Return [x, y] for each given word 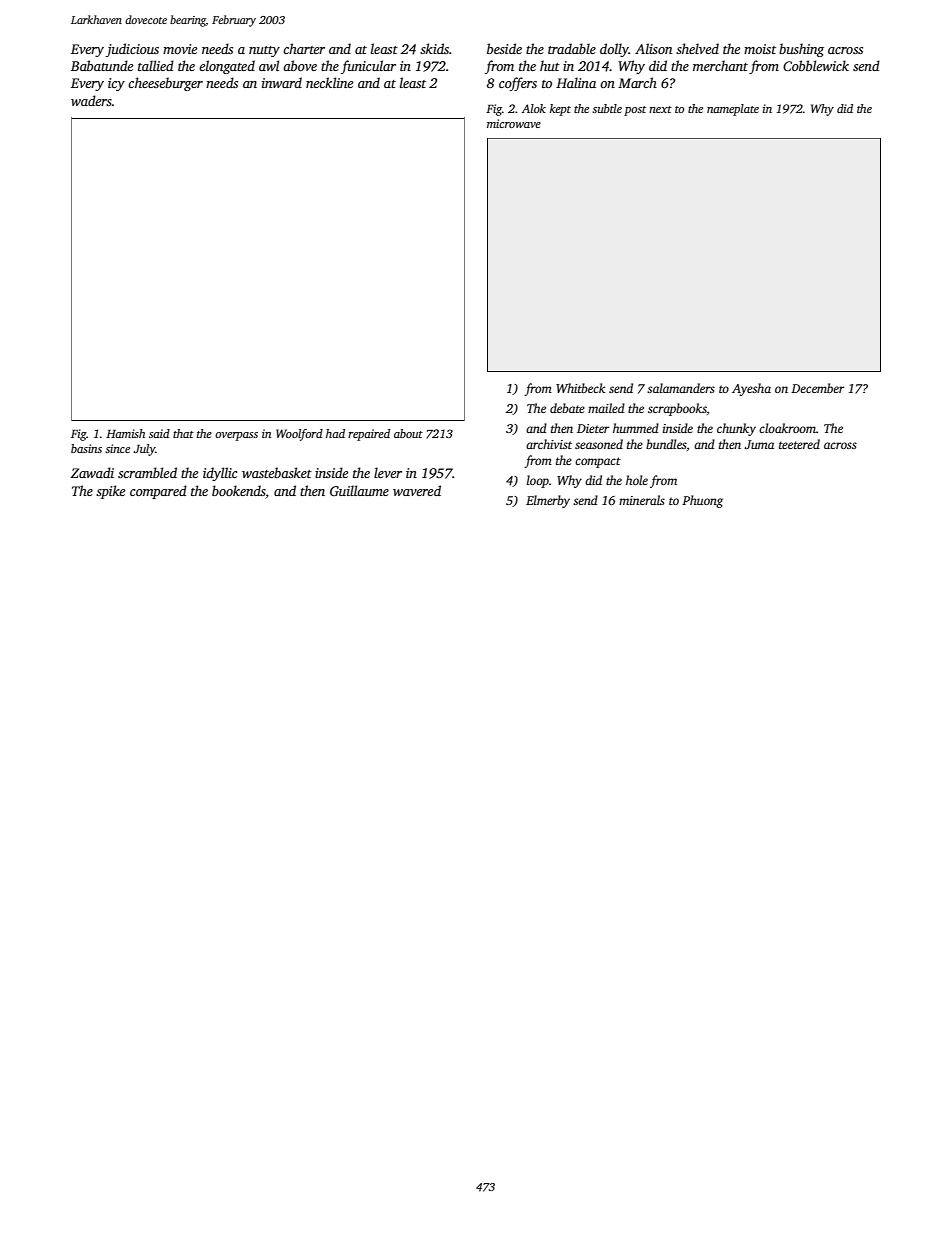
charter [304, 48]
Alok [534, 108]
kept [560, 110]
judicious [132, 50]
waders [91, 100]
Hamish [125, 433]
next [660, 109]
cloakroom [787, 428]
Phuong [702, 501]
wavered [417, 490]
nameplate [733, 110]
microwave [514, 123]
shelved [697, 48]
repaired [369, 435]
